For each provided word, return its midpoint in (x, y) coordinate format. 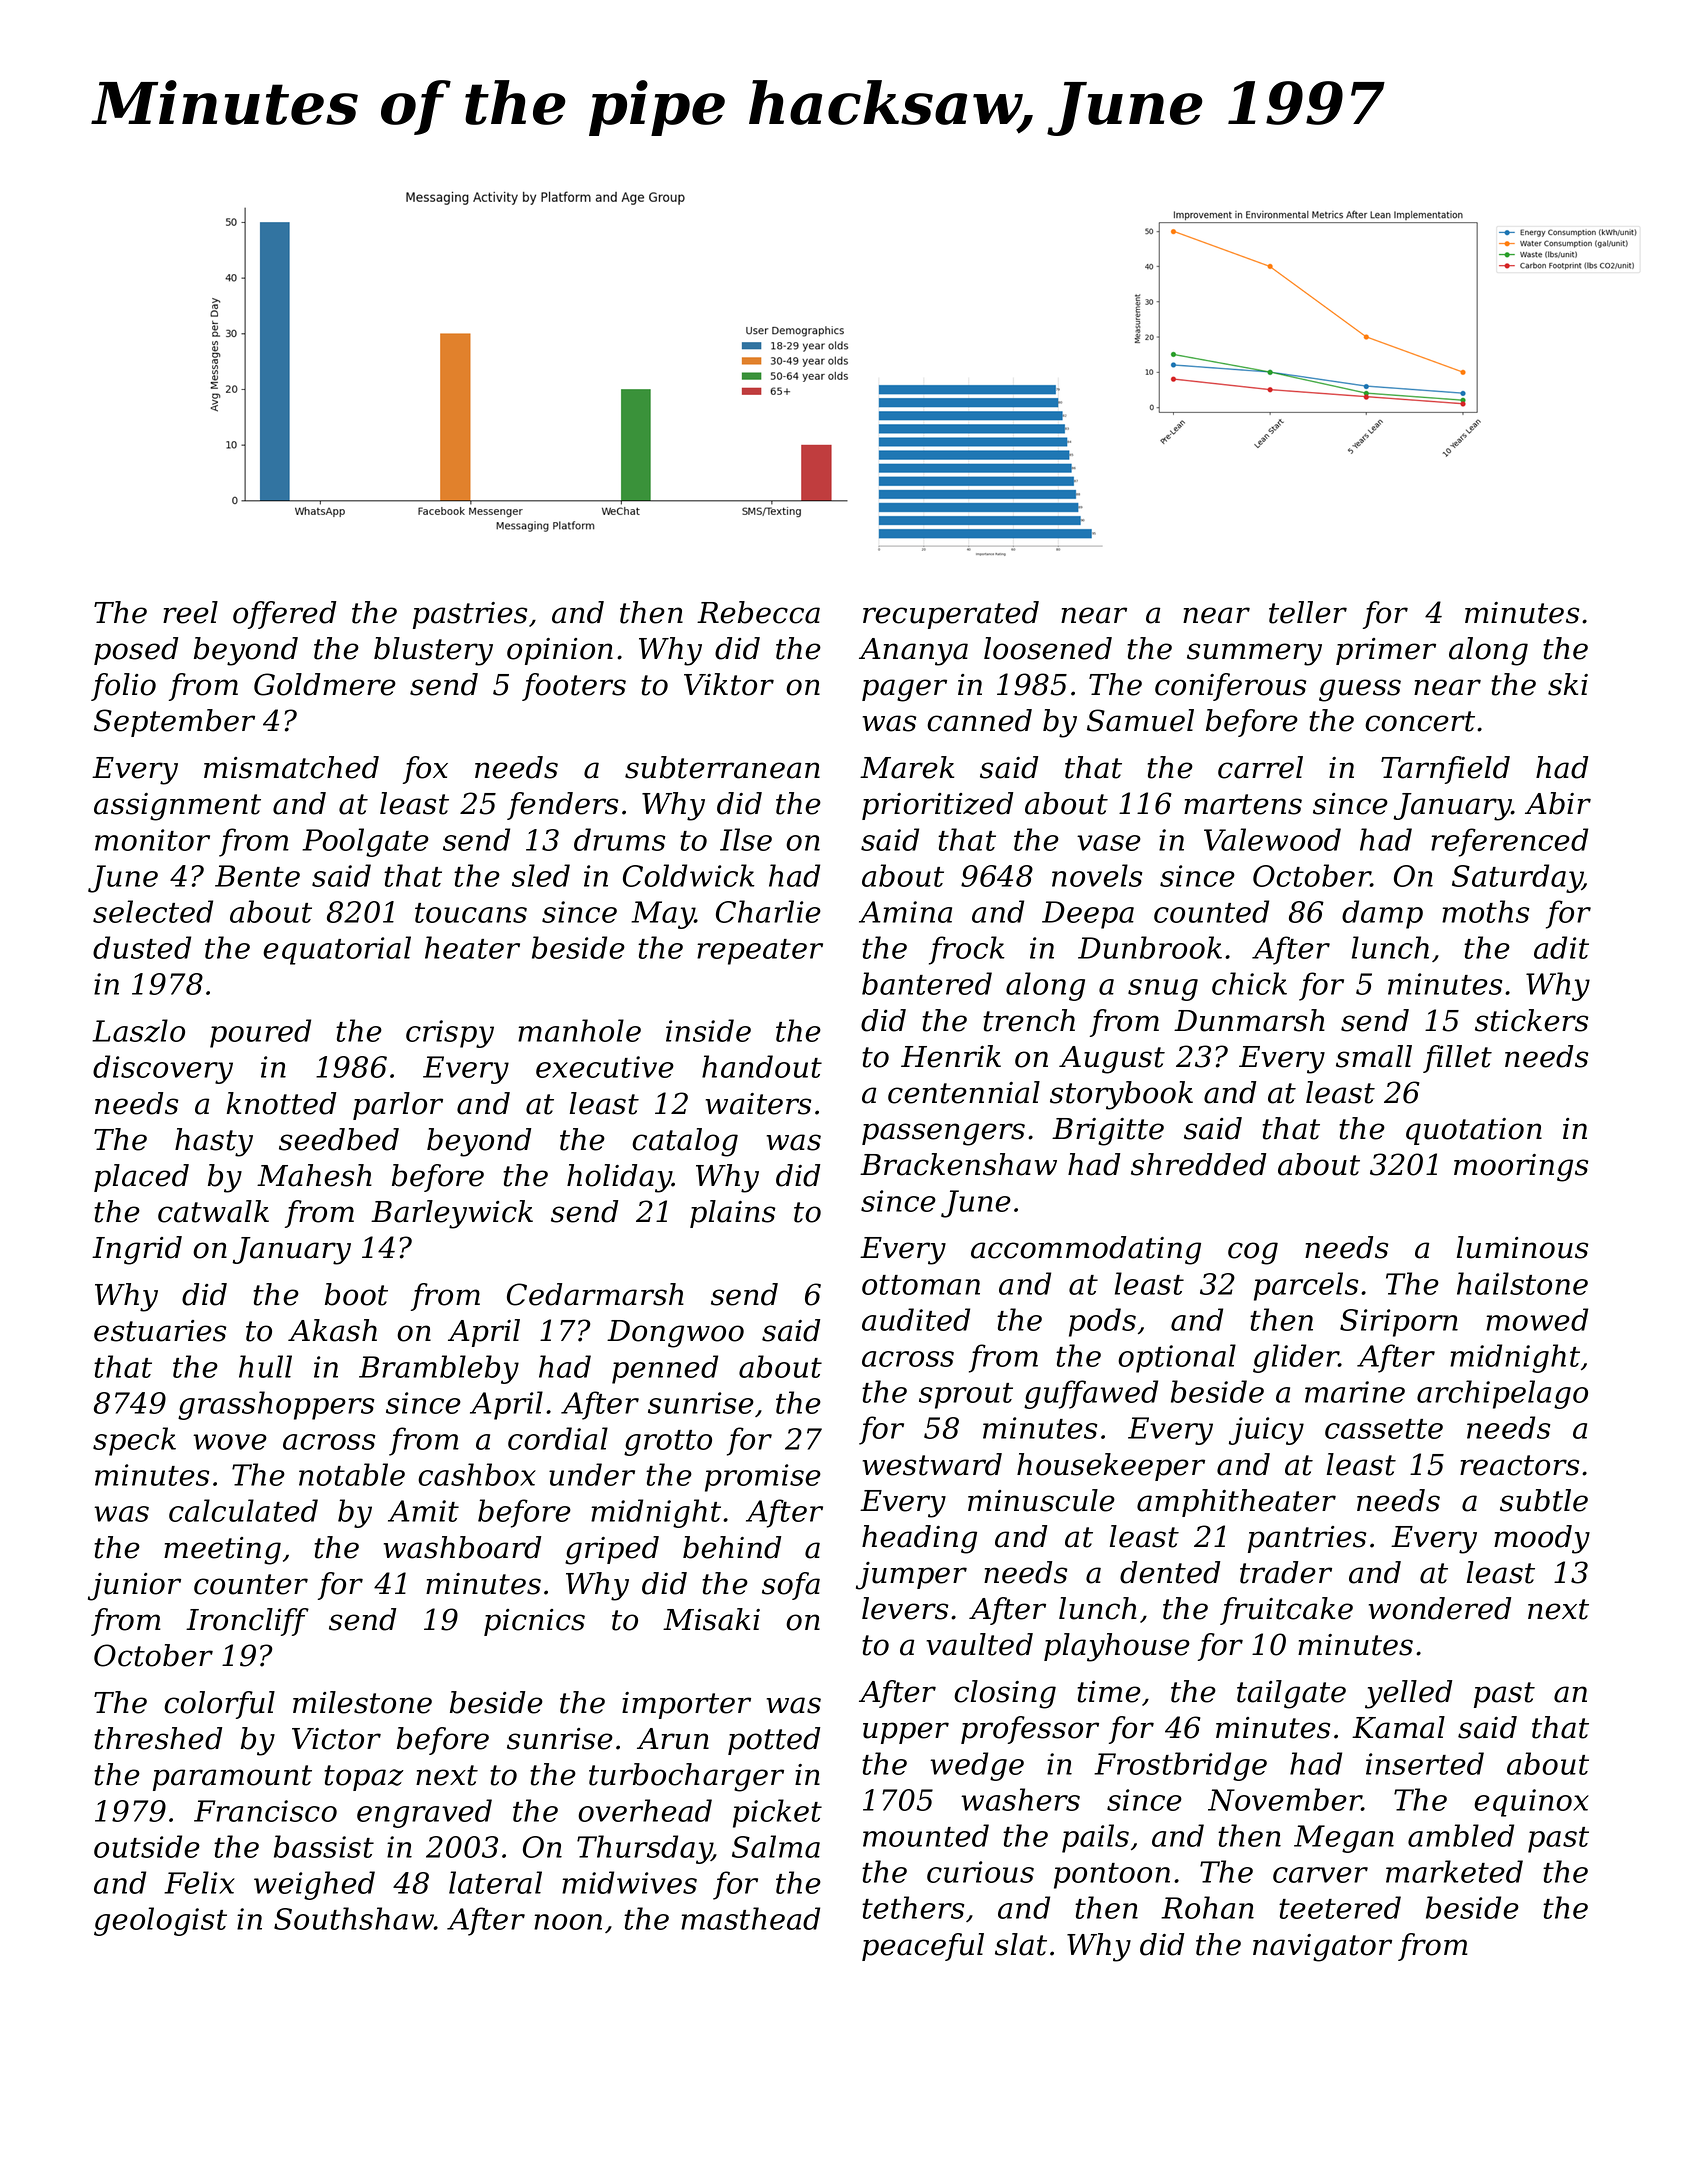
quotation (1474, 1131)
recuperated (951, 615)
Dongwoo (675, 1334)
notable (352, 1474)
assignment (177, 807)
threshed (158, 1738)
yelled (1408, 1694)
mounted (926, 1835)
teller (1308, 612)
